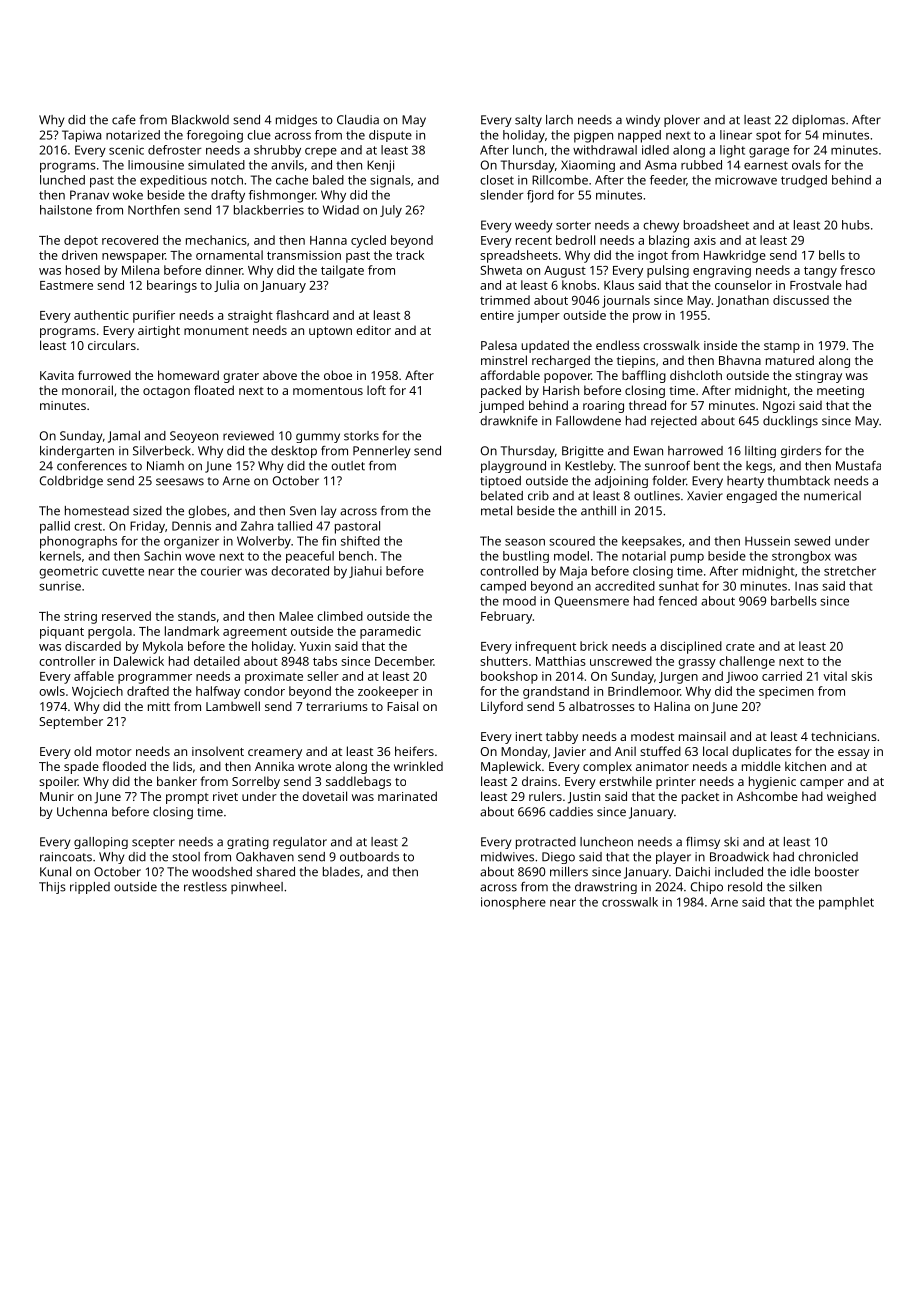 Image resolution: width=924 pixels, height=1308 pixels. I want to click on Pennerley, so click(381, 452).
